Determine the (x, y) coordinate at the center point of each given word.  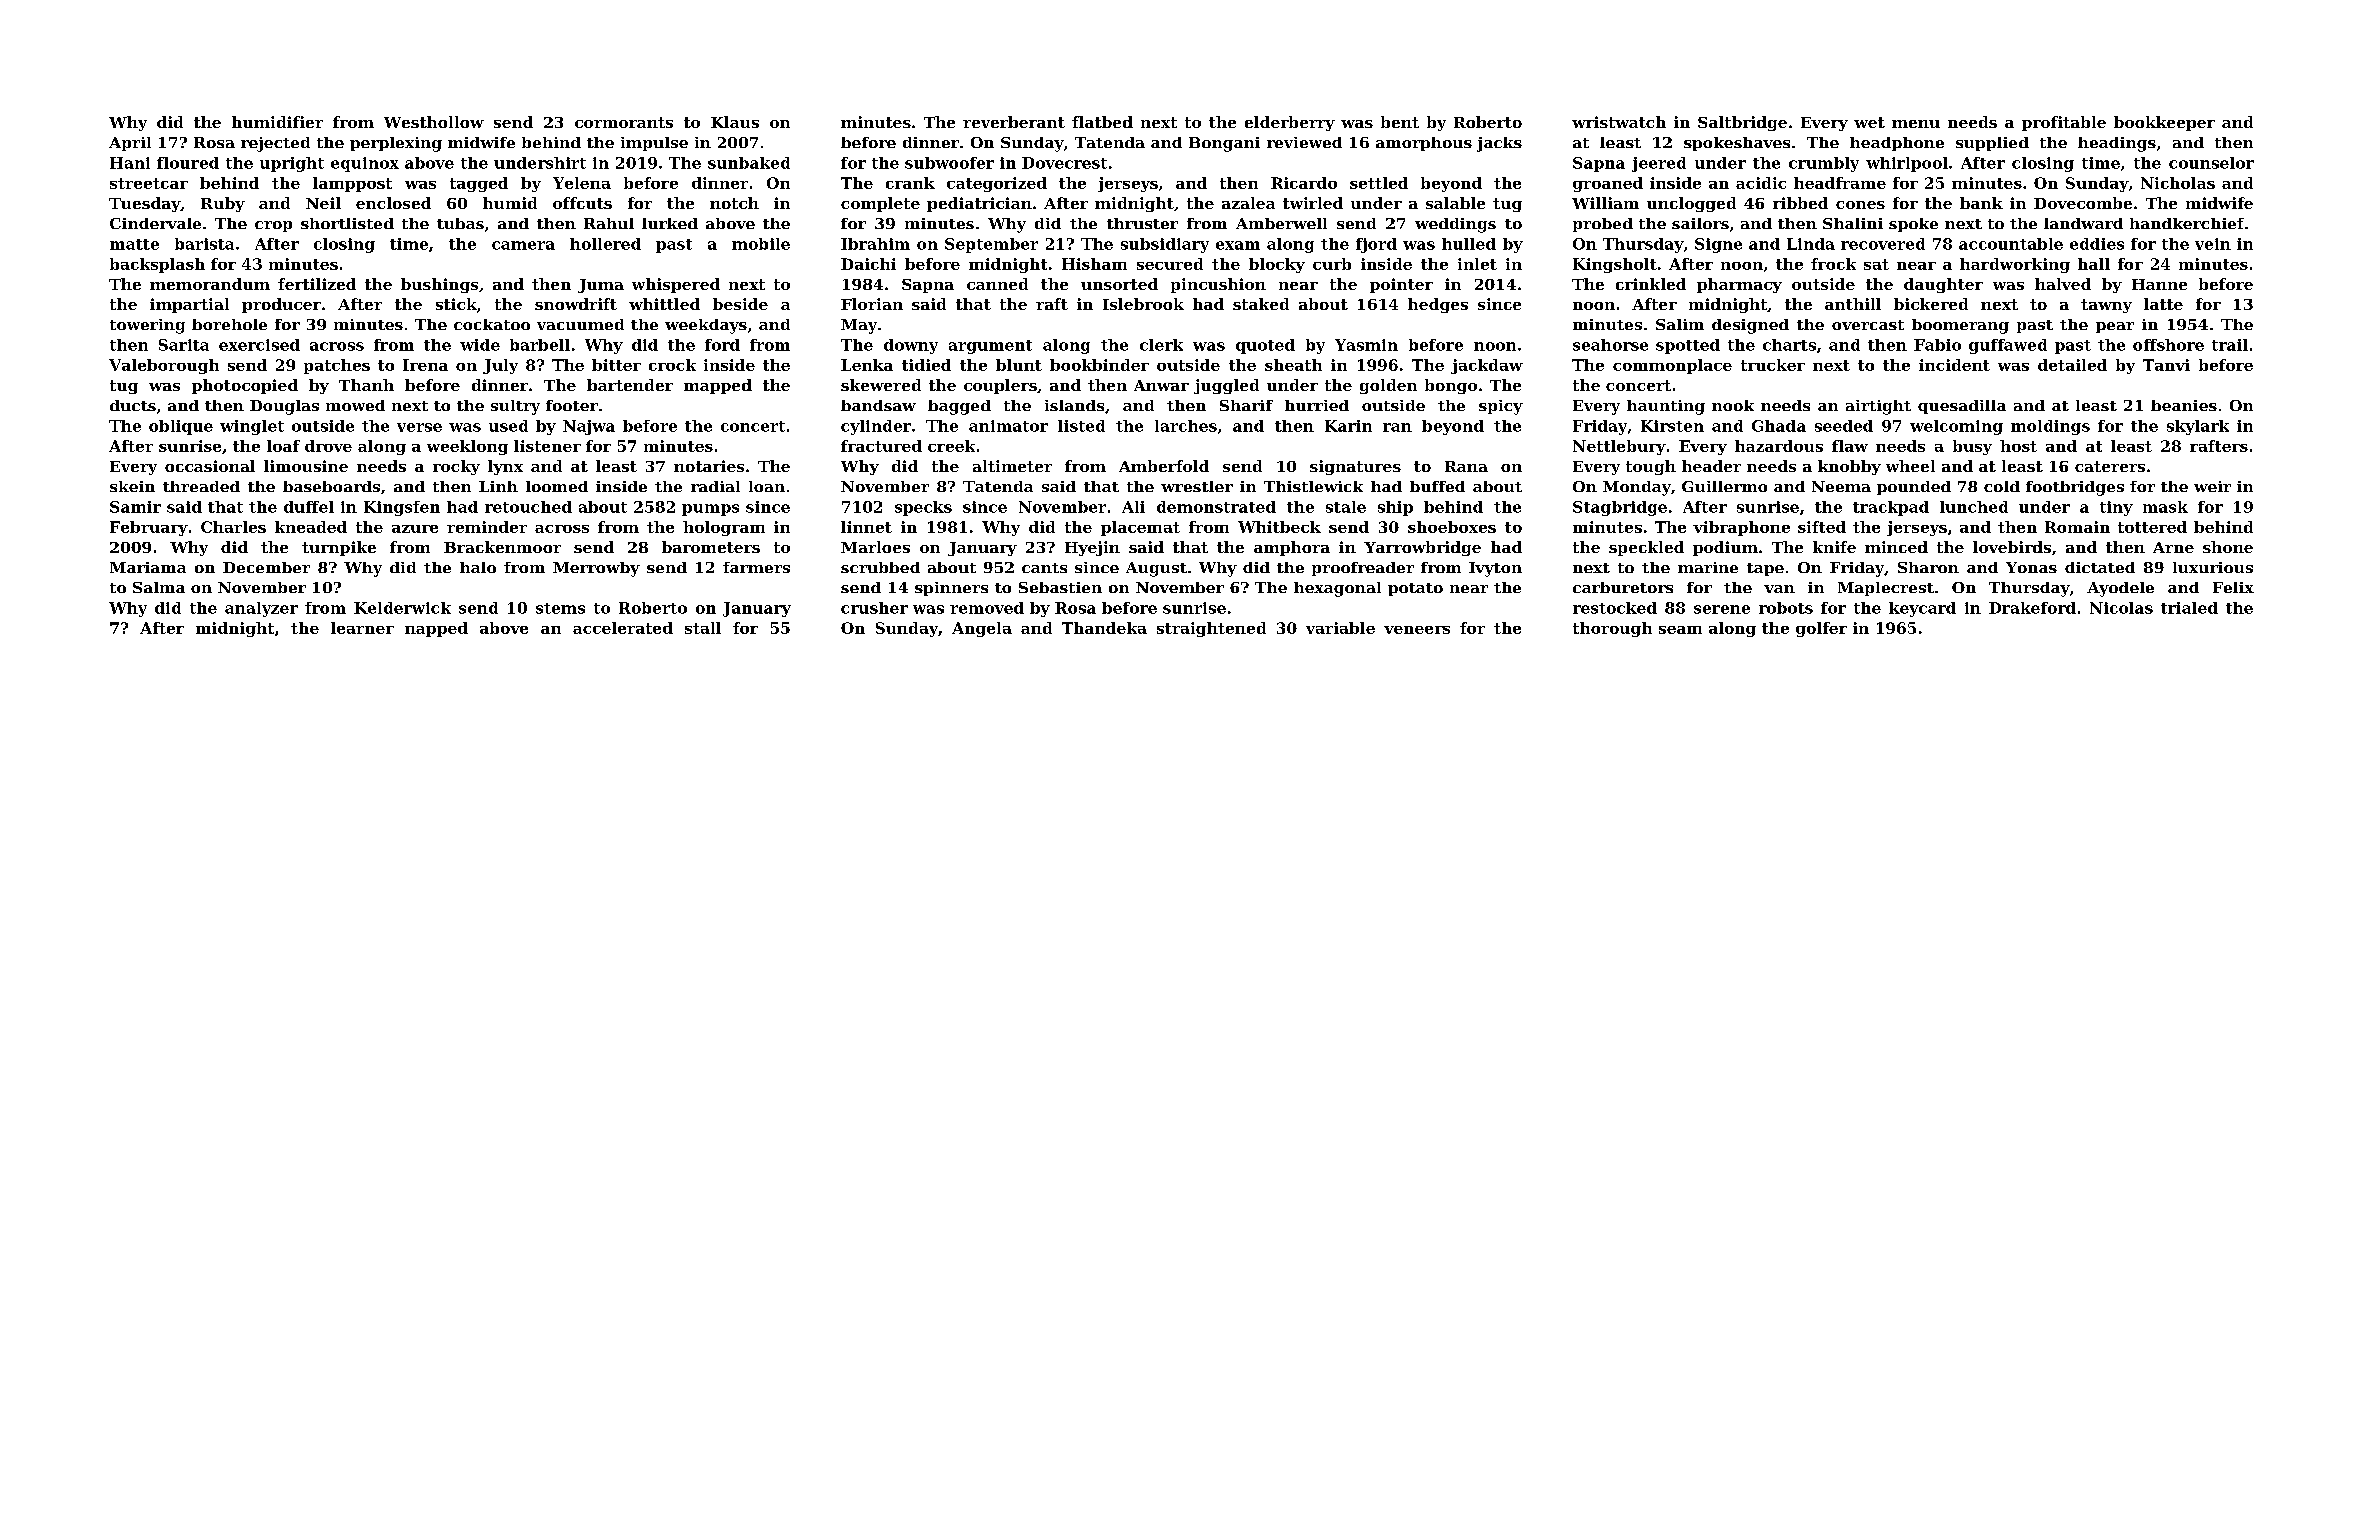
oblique (181, 427)
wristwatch (1619, 122)
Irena (425, 365)
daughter (1943, 285)
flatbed (1102, 122)
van (1779, 589)
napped (436, 629)
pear (2115, 327)
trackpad (1891, 508)
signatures (1355, 467)
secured (1170, 264)
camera (523, 245)
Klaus (735, 122)
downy (911, 346)
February (149, 528)
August (1156, 569)
